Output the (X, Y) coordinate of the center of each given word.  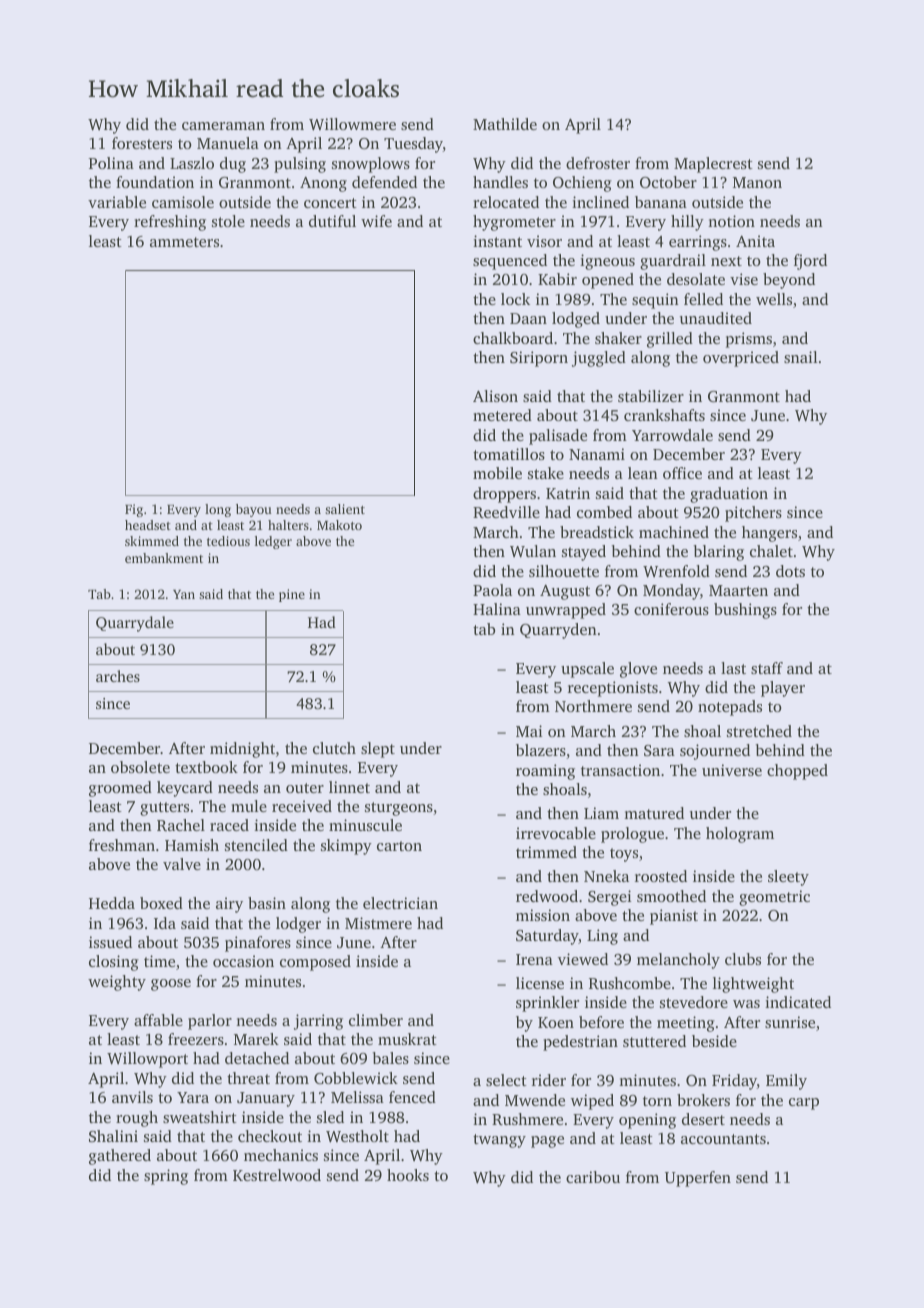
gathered (120, 1157)
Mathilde (505, 124)
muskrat (407, 1039)
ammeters (184, 242)
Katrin (568, 493)
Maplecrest (713, 165)
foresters (142, 143)
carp (804, 1104)
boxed (161, 903)
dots (790, 571)
